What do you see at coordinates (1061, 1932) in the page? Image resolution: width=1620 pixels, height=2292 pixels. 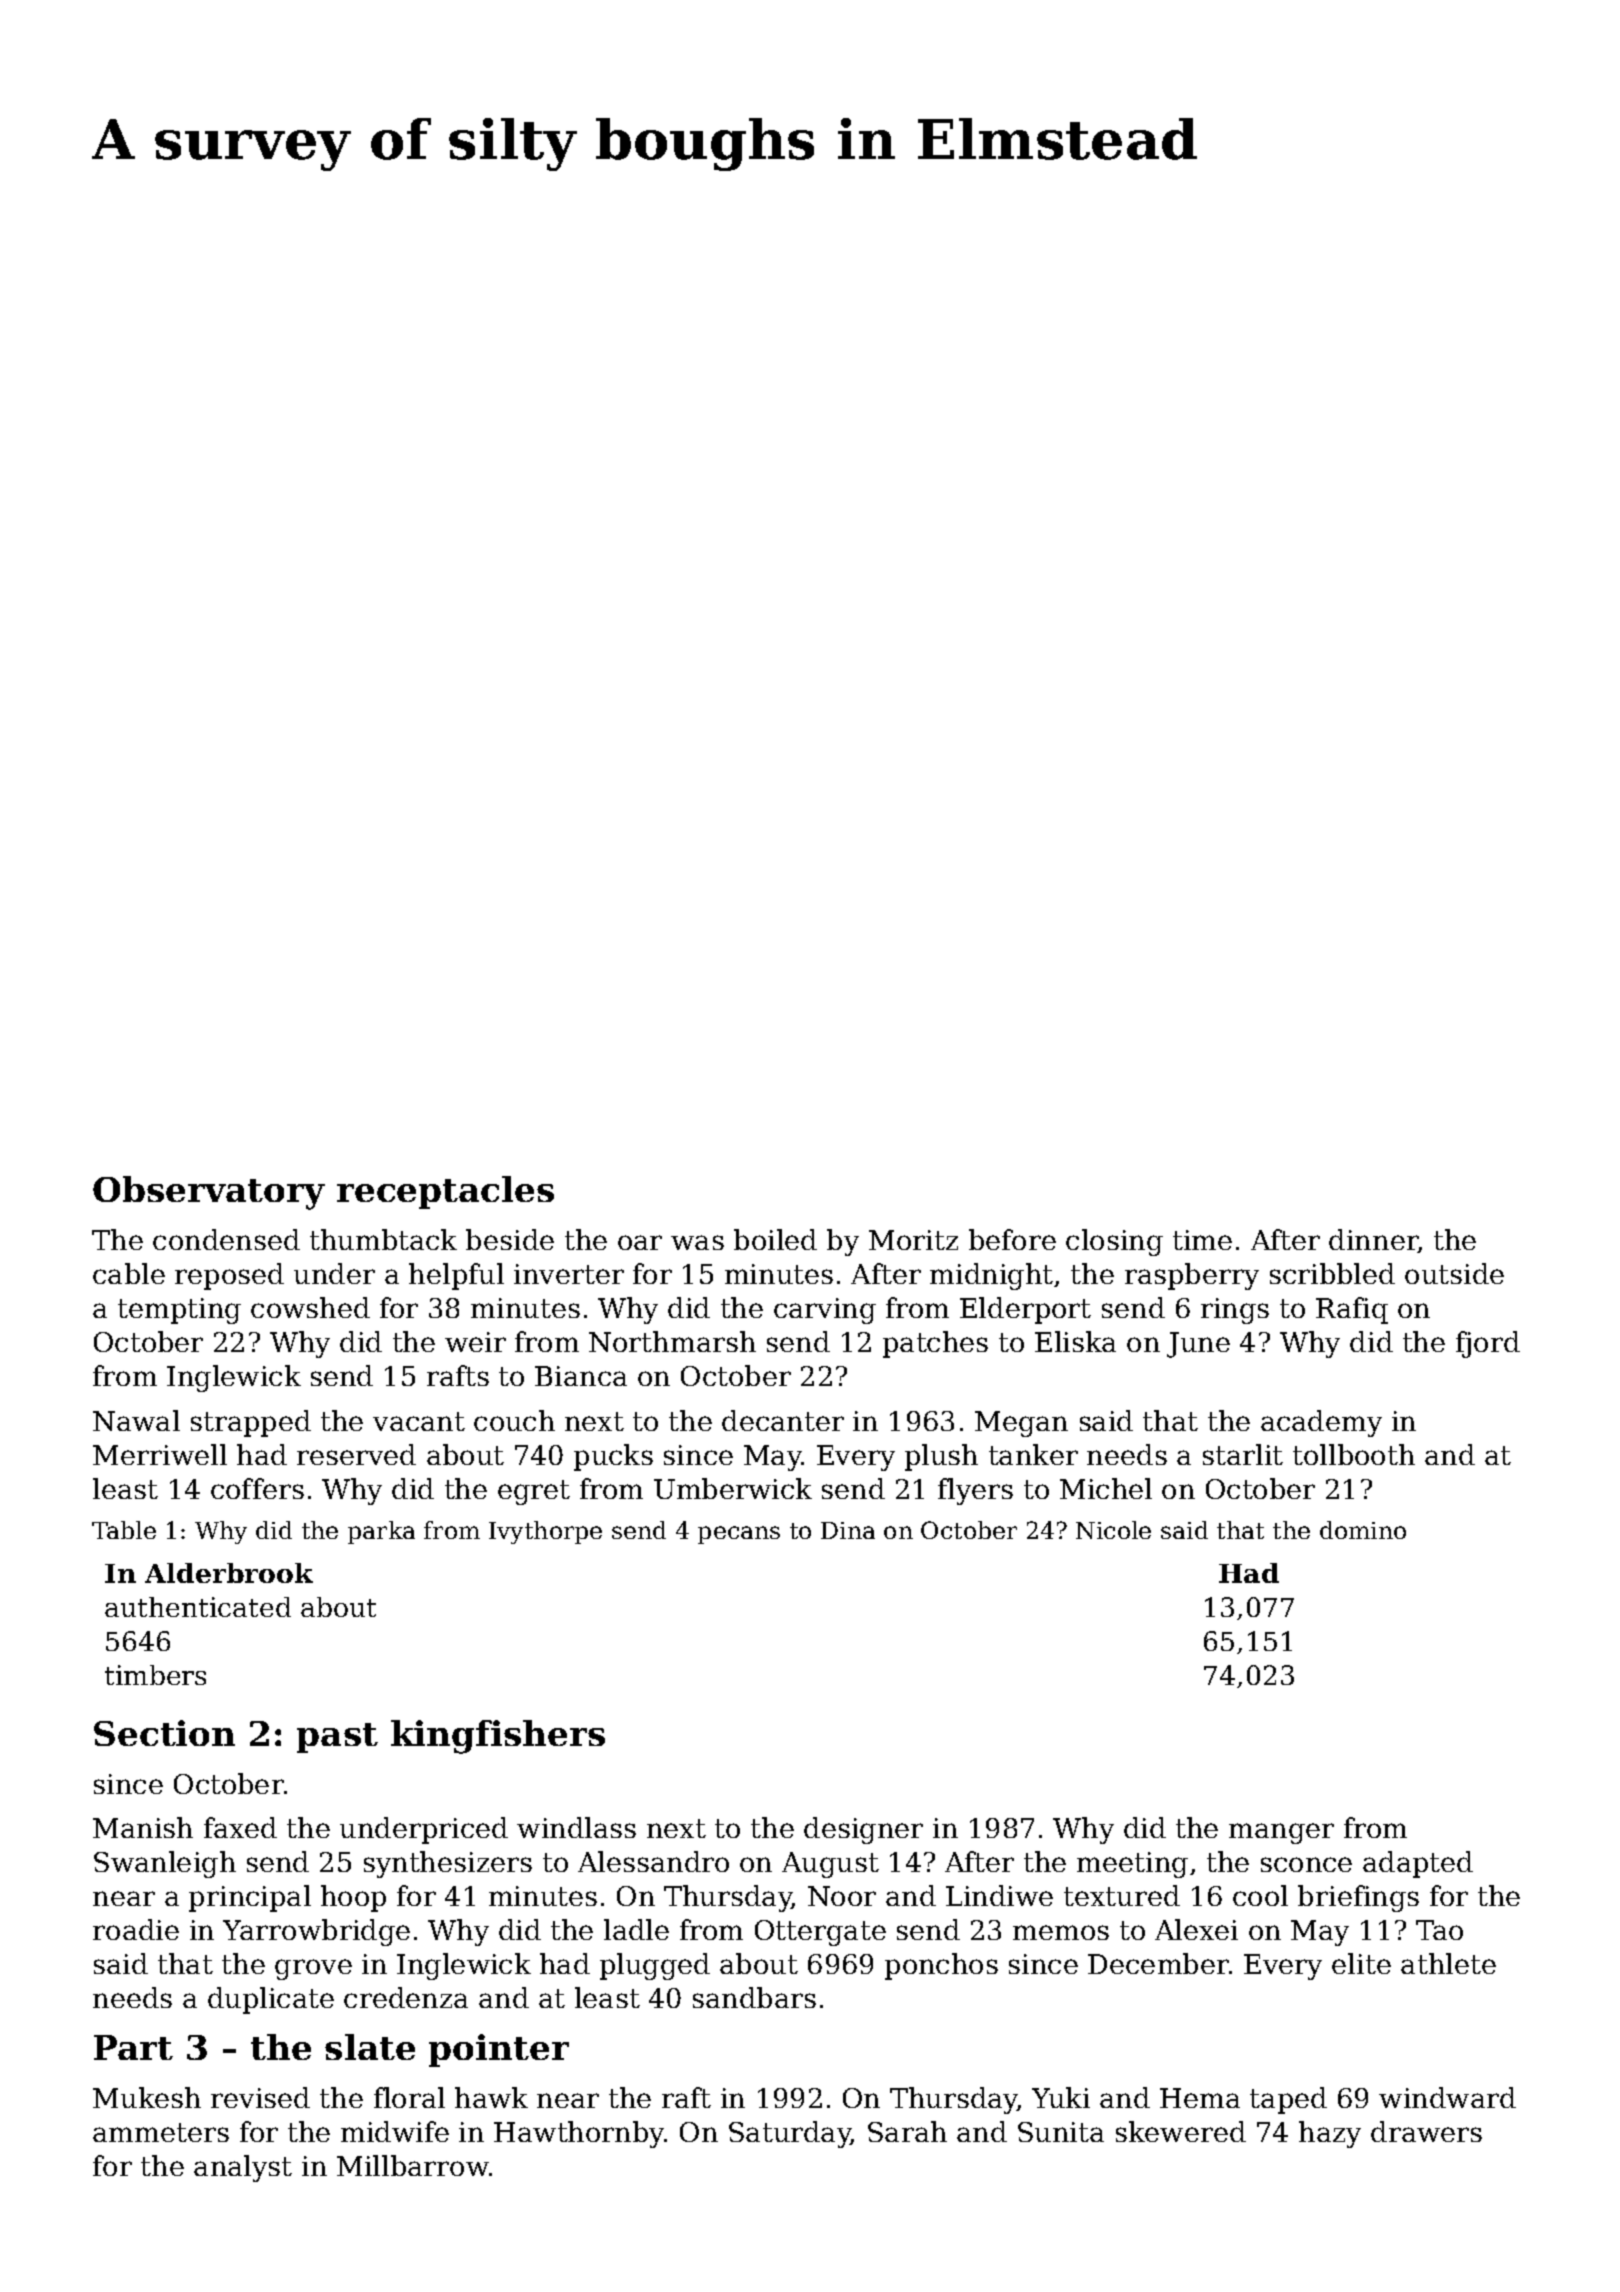 I see `memos` at bounding box center [1061, 1932].
